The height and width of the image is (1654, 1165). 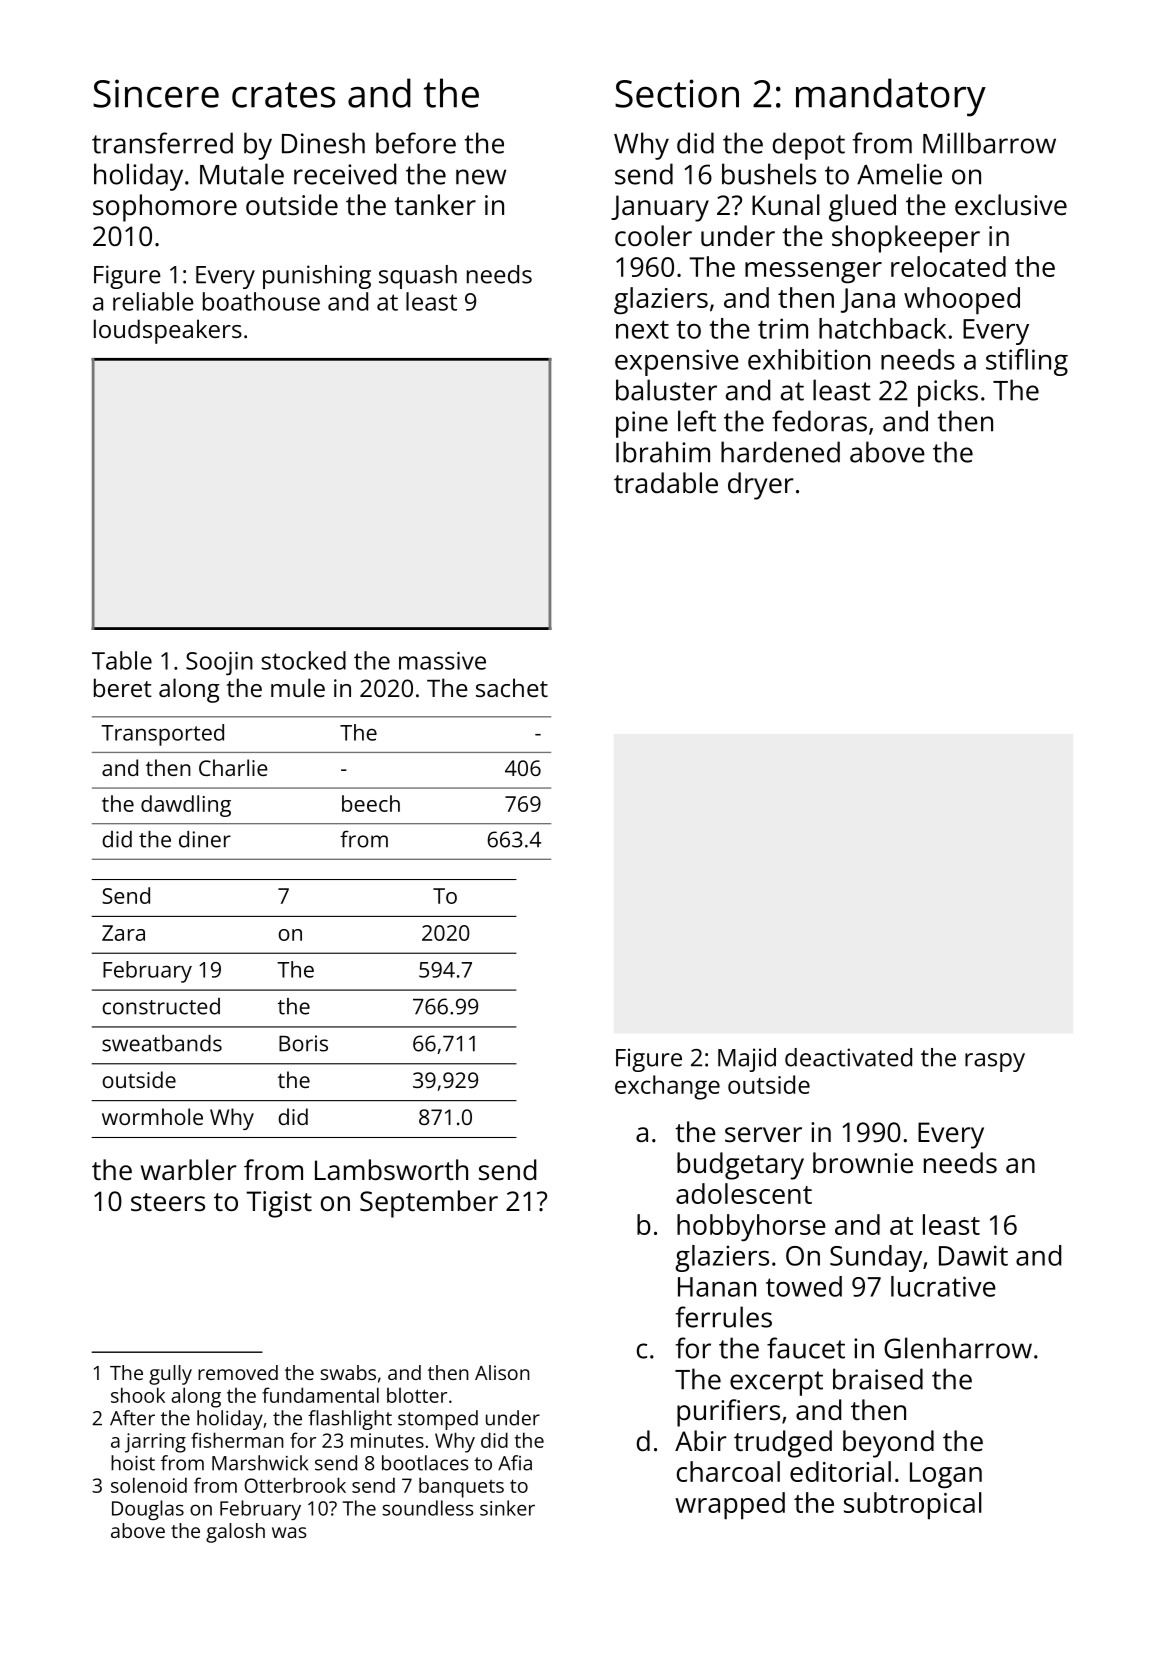 What do you see at coordinates (642, 424) in the image?
I see `pine` at bounding box center [642, 424].
